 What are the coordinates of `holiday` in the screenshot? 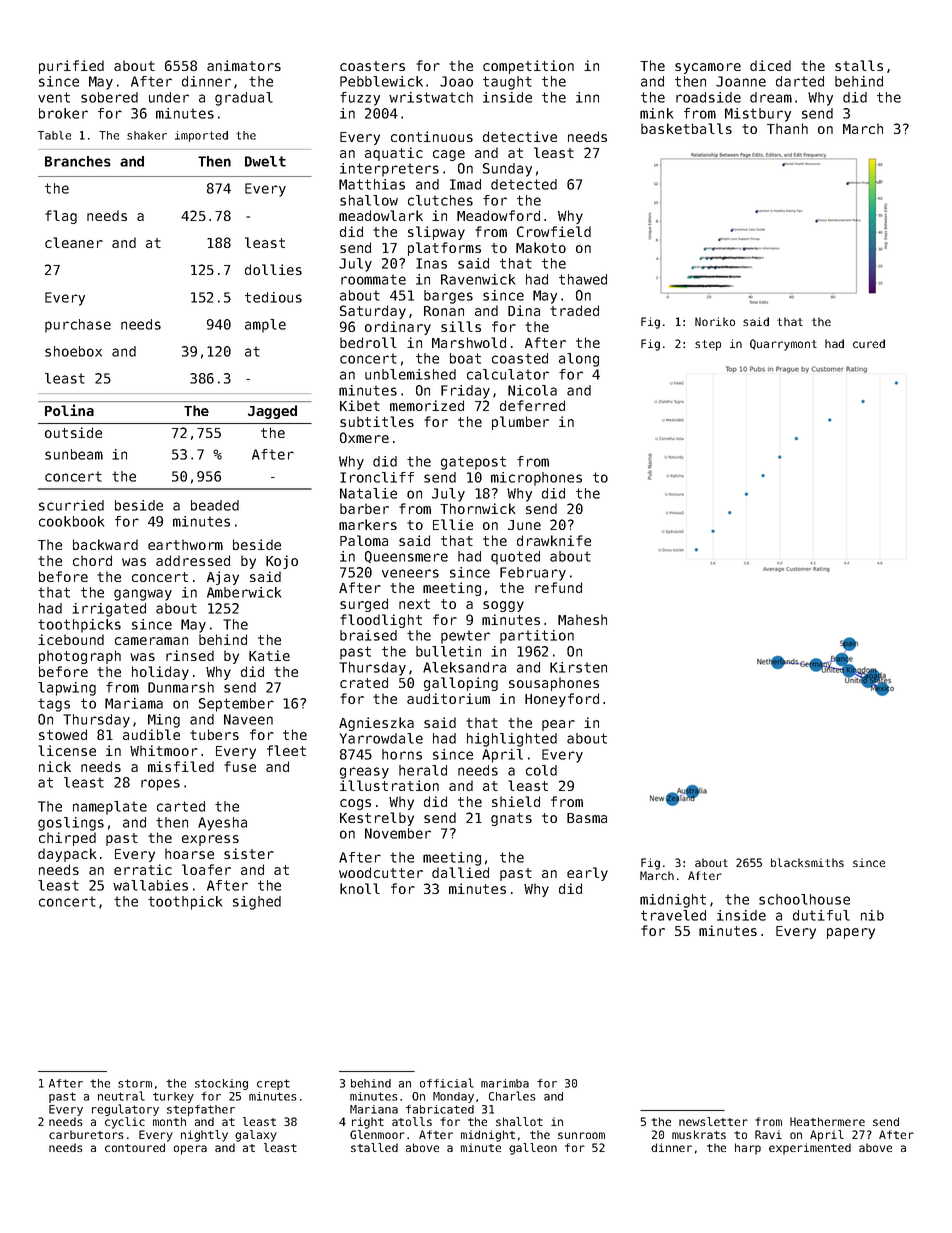 It's located at (160, 673).
